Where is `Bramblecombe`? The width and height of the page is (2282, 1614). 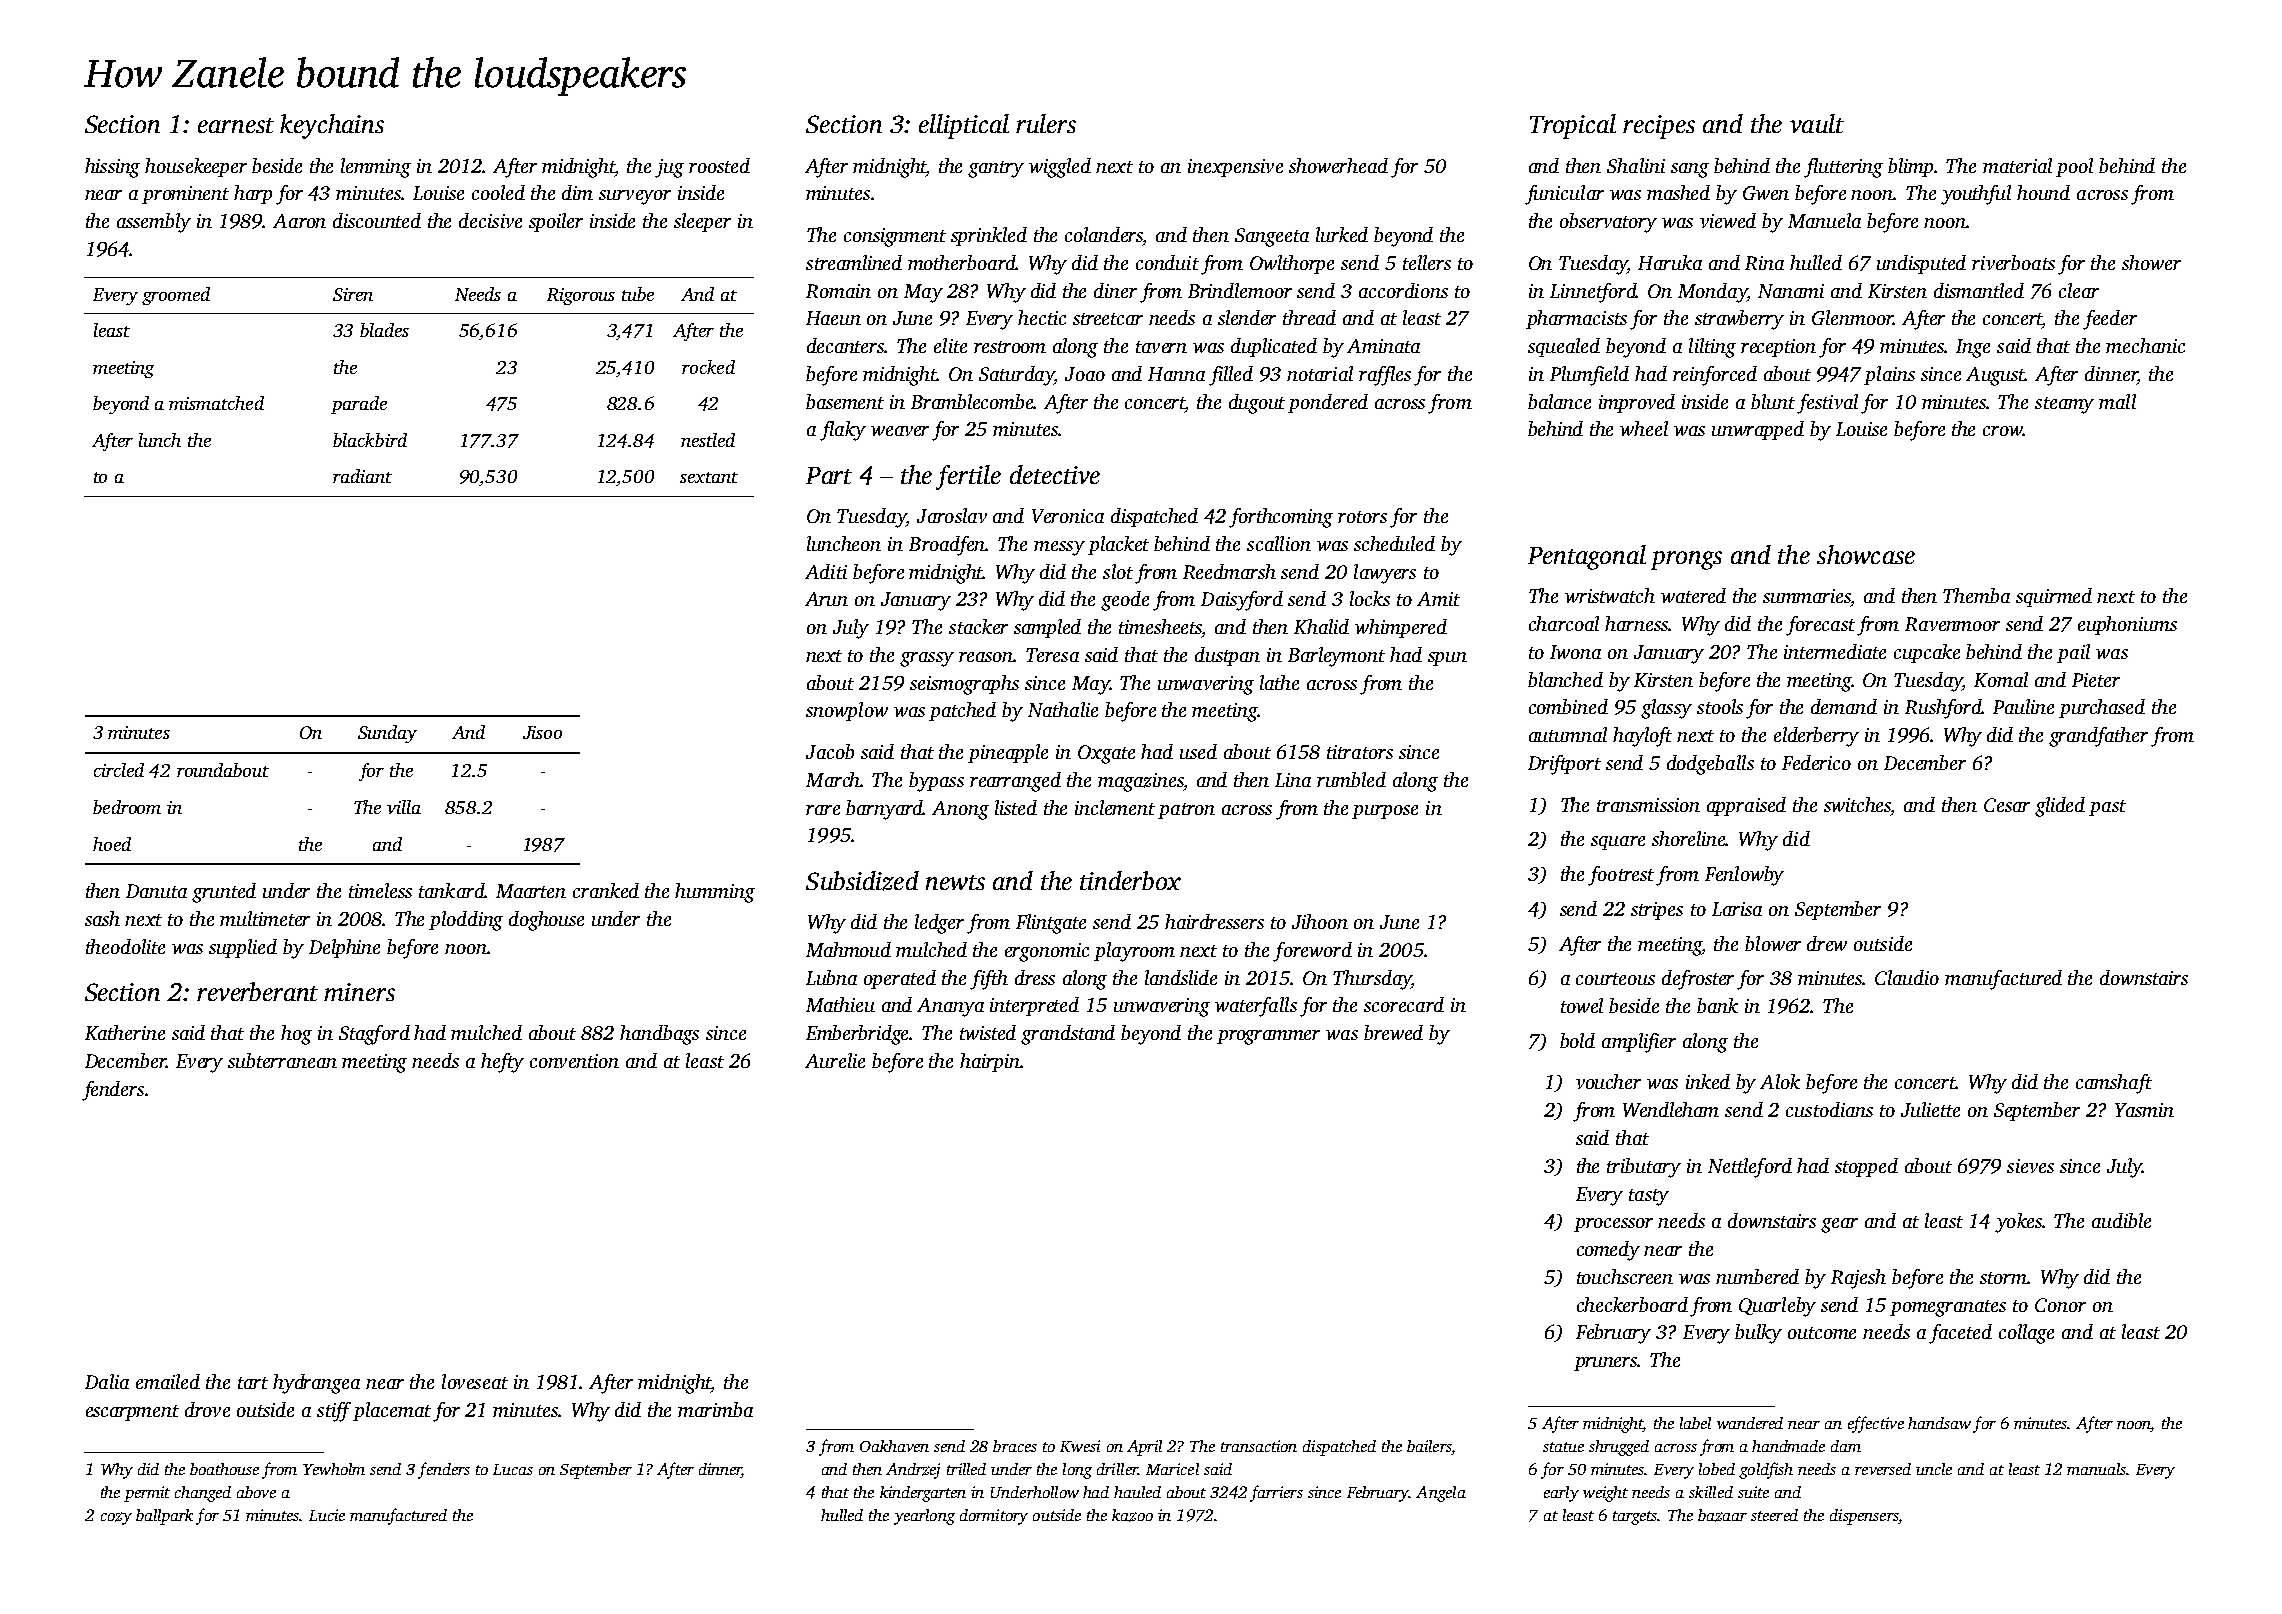
Bramblecombe is located at coordinates (973, 401).
